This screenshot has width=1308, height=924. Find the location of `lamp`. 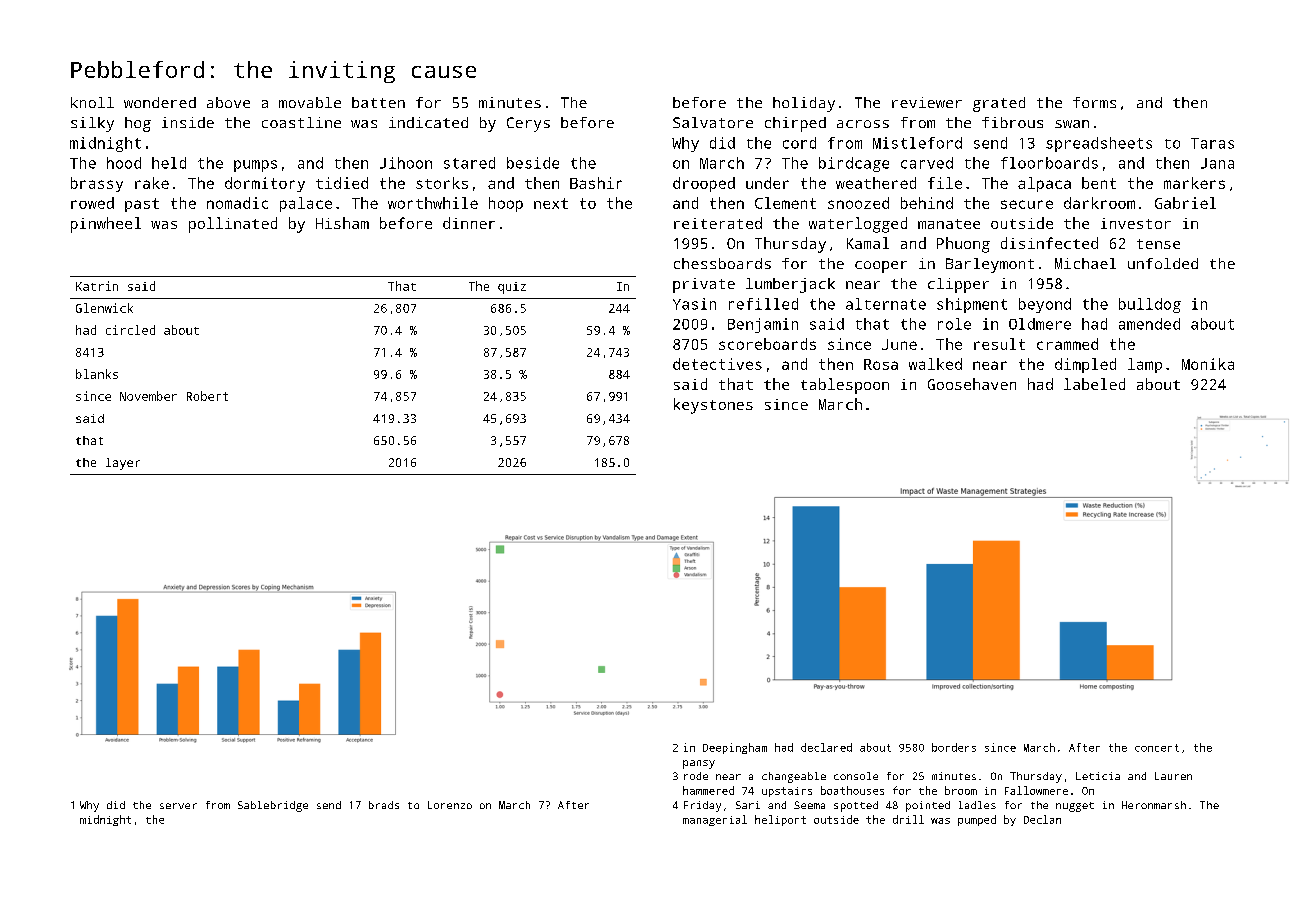

lamp is located at coordinates (1145, 365).
